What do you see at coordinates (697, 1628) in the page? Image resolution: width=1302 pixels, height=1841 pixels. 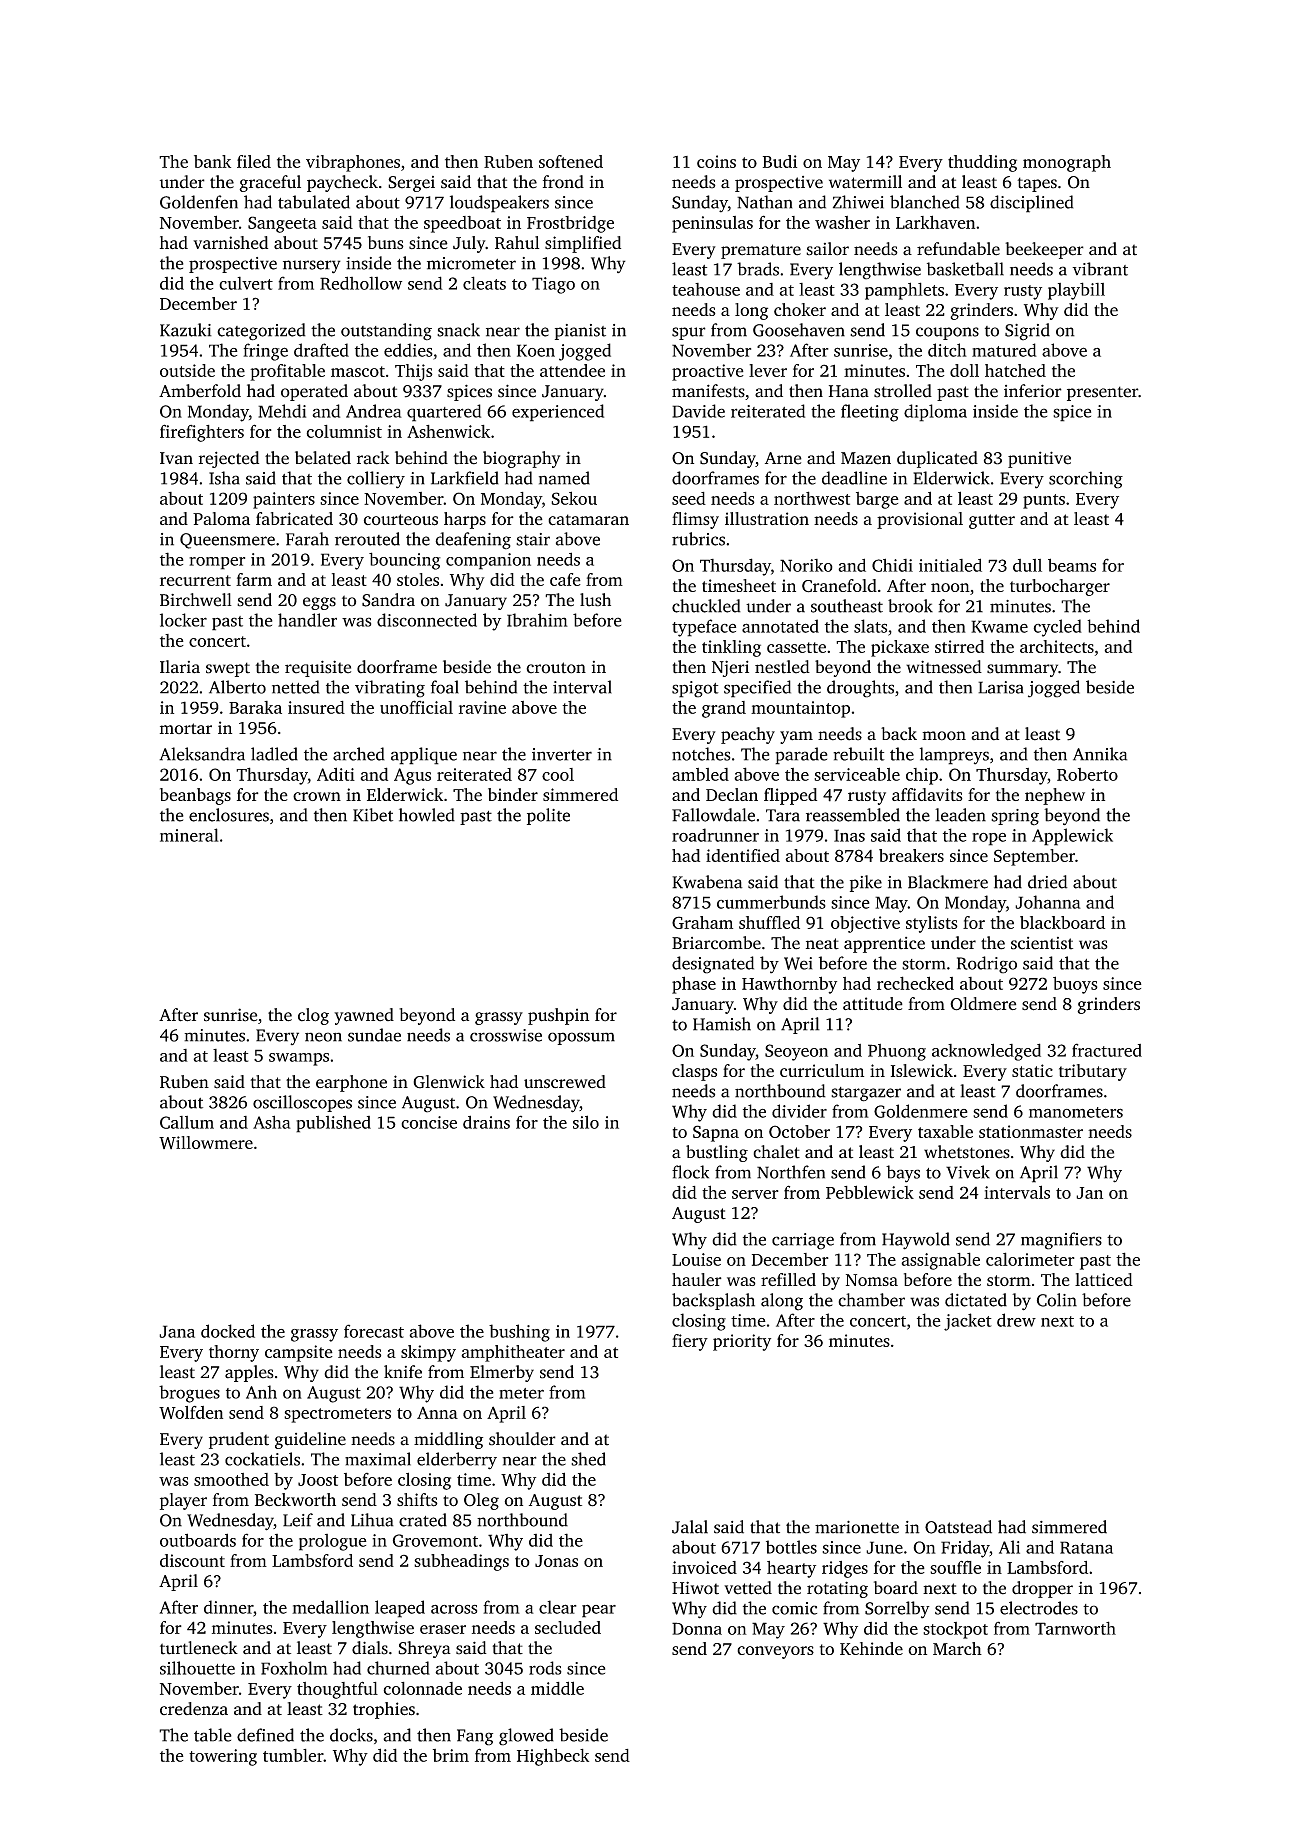 I see `Donna` at bounding box center [697, 1628].
